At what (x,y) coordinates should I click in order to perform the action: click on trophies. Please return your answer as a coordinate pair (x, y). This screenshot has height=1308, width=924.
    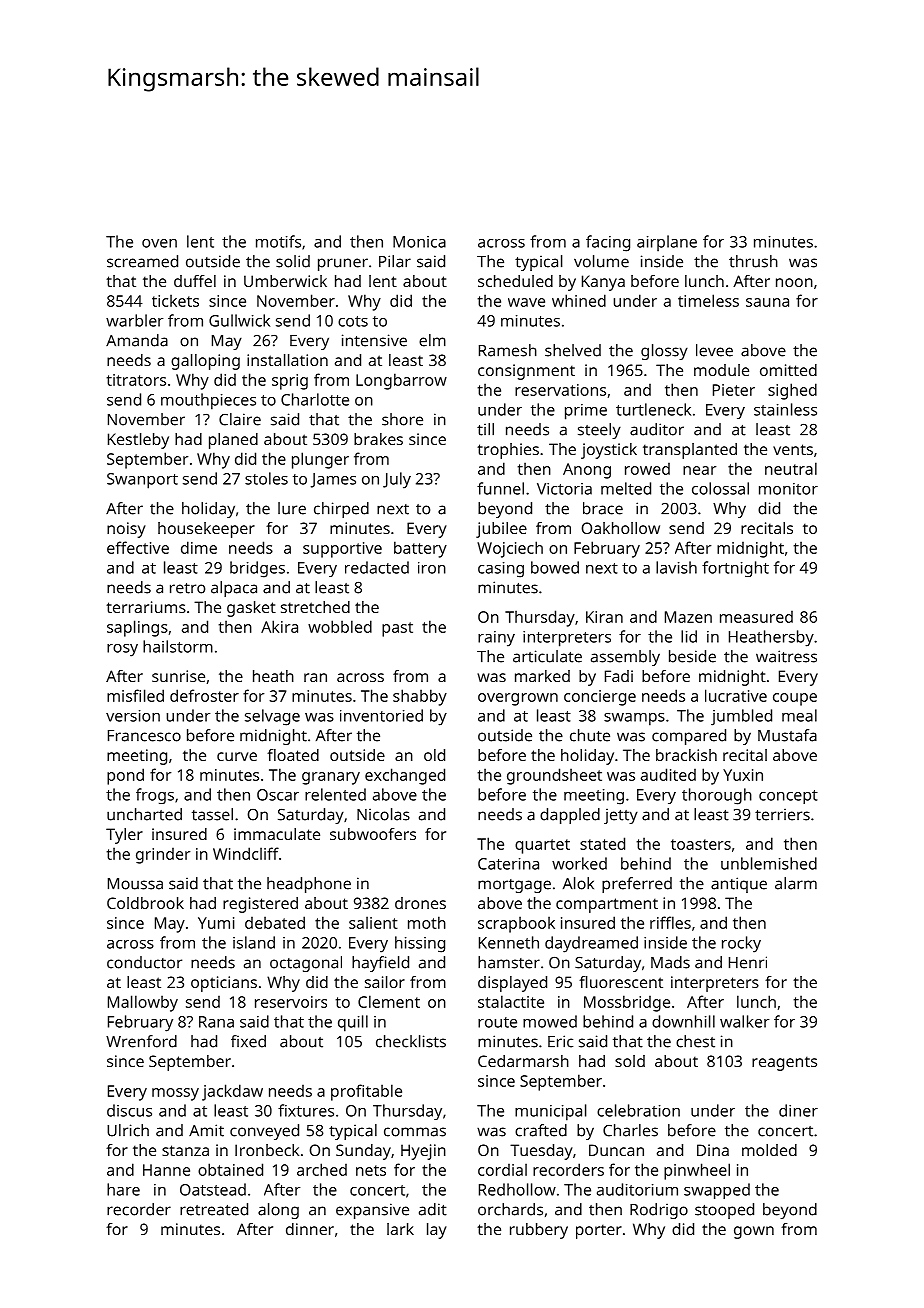
    Looking at the image, I should click on (508, 451).
